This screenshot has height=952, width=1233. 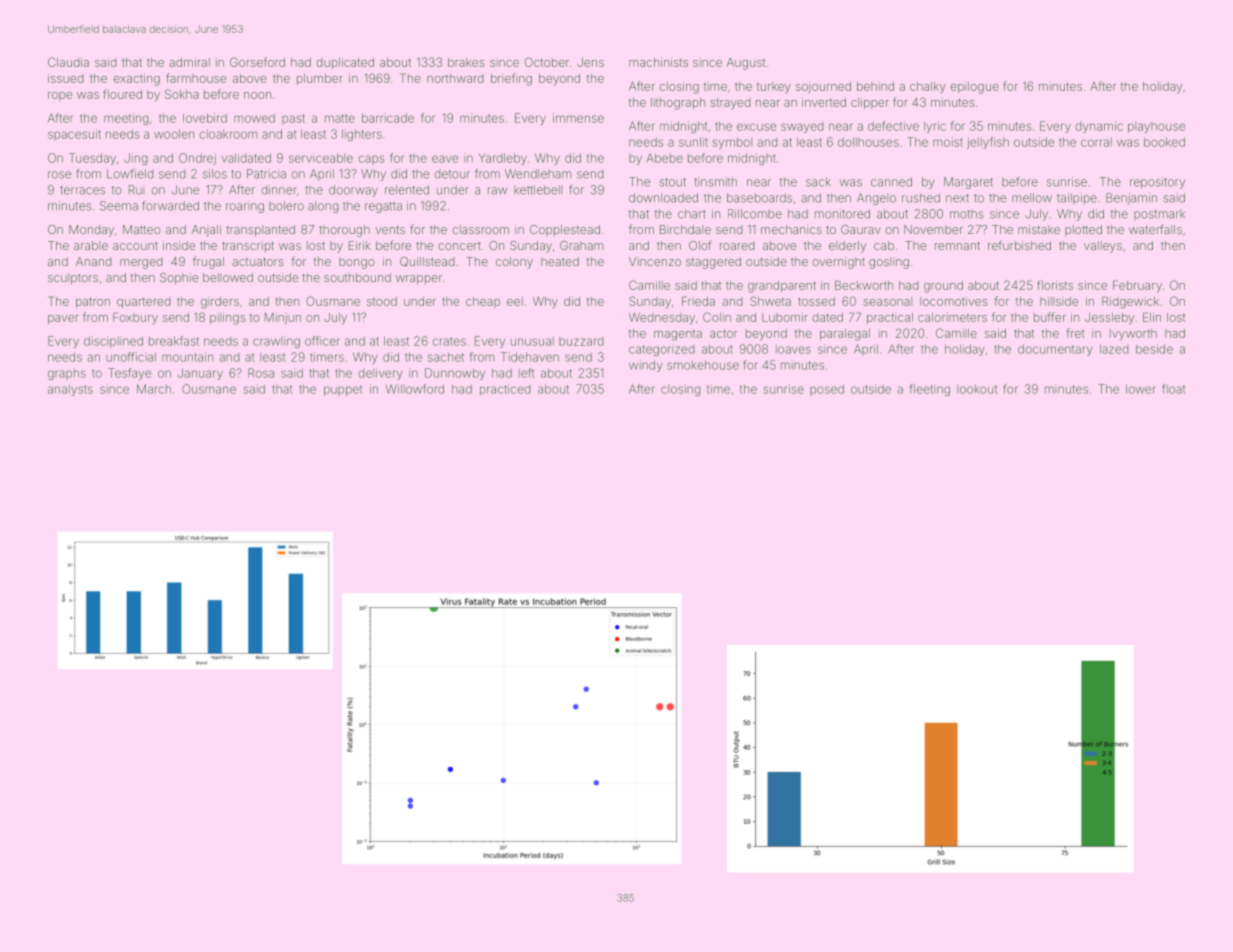 I want to click on Graham, so click(x=581, y=245).
